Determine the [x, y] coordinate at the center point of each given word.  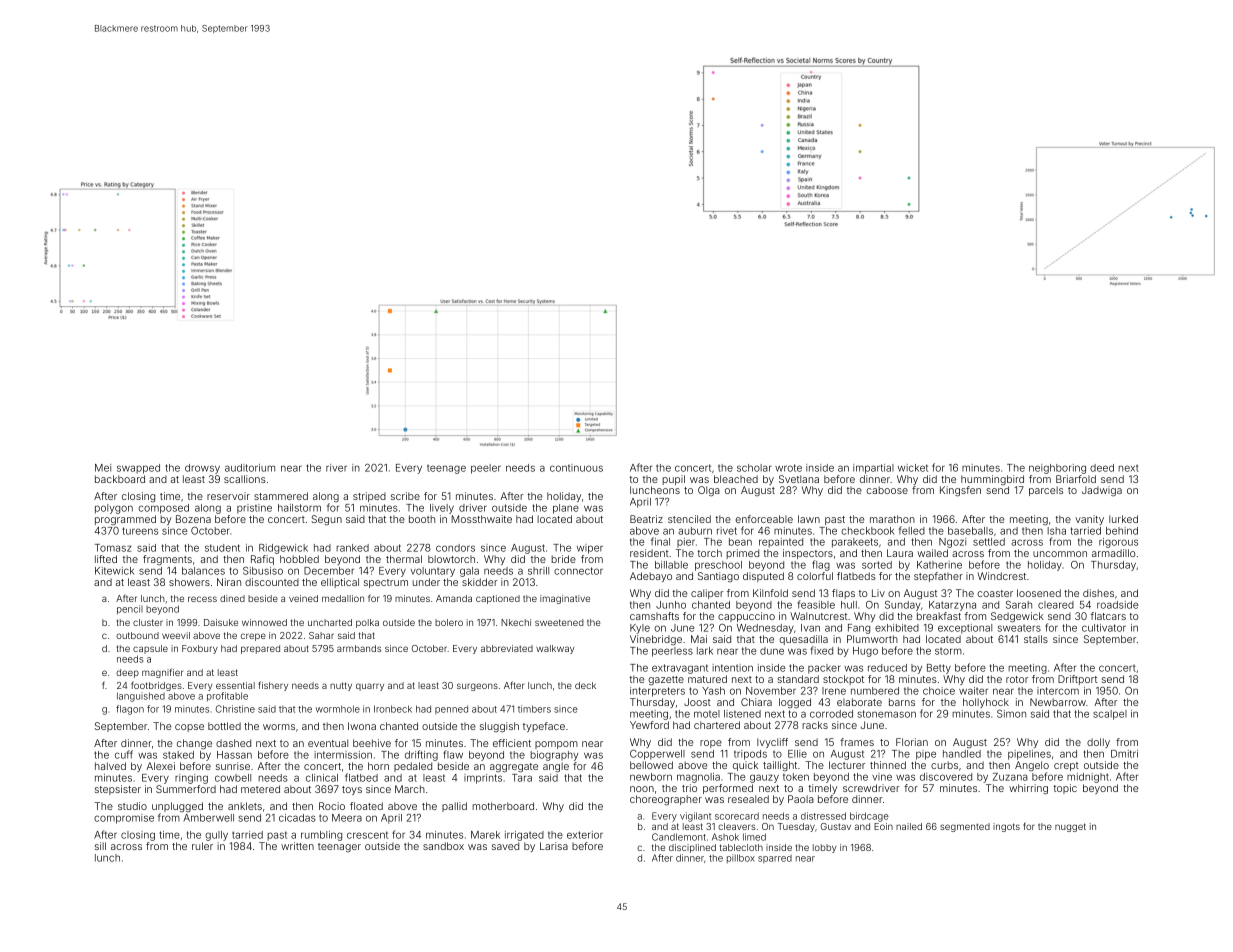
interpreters [657, 692]
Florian [912, 742]
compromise [124, 819]
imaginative [565, 599]
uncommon [1060, 554]
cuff [124, 754]
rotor [1017, 679]
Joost [697, 702]
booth [422, 519]
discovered [946, 777]
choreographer [666, 800]
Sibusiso [263, 571]
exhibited [897, 628]
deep [127, 673]
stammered [281, 496]
